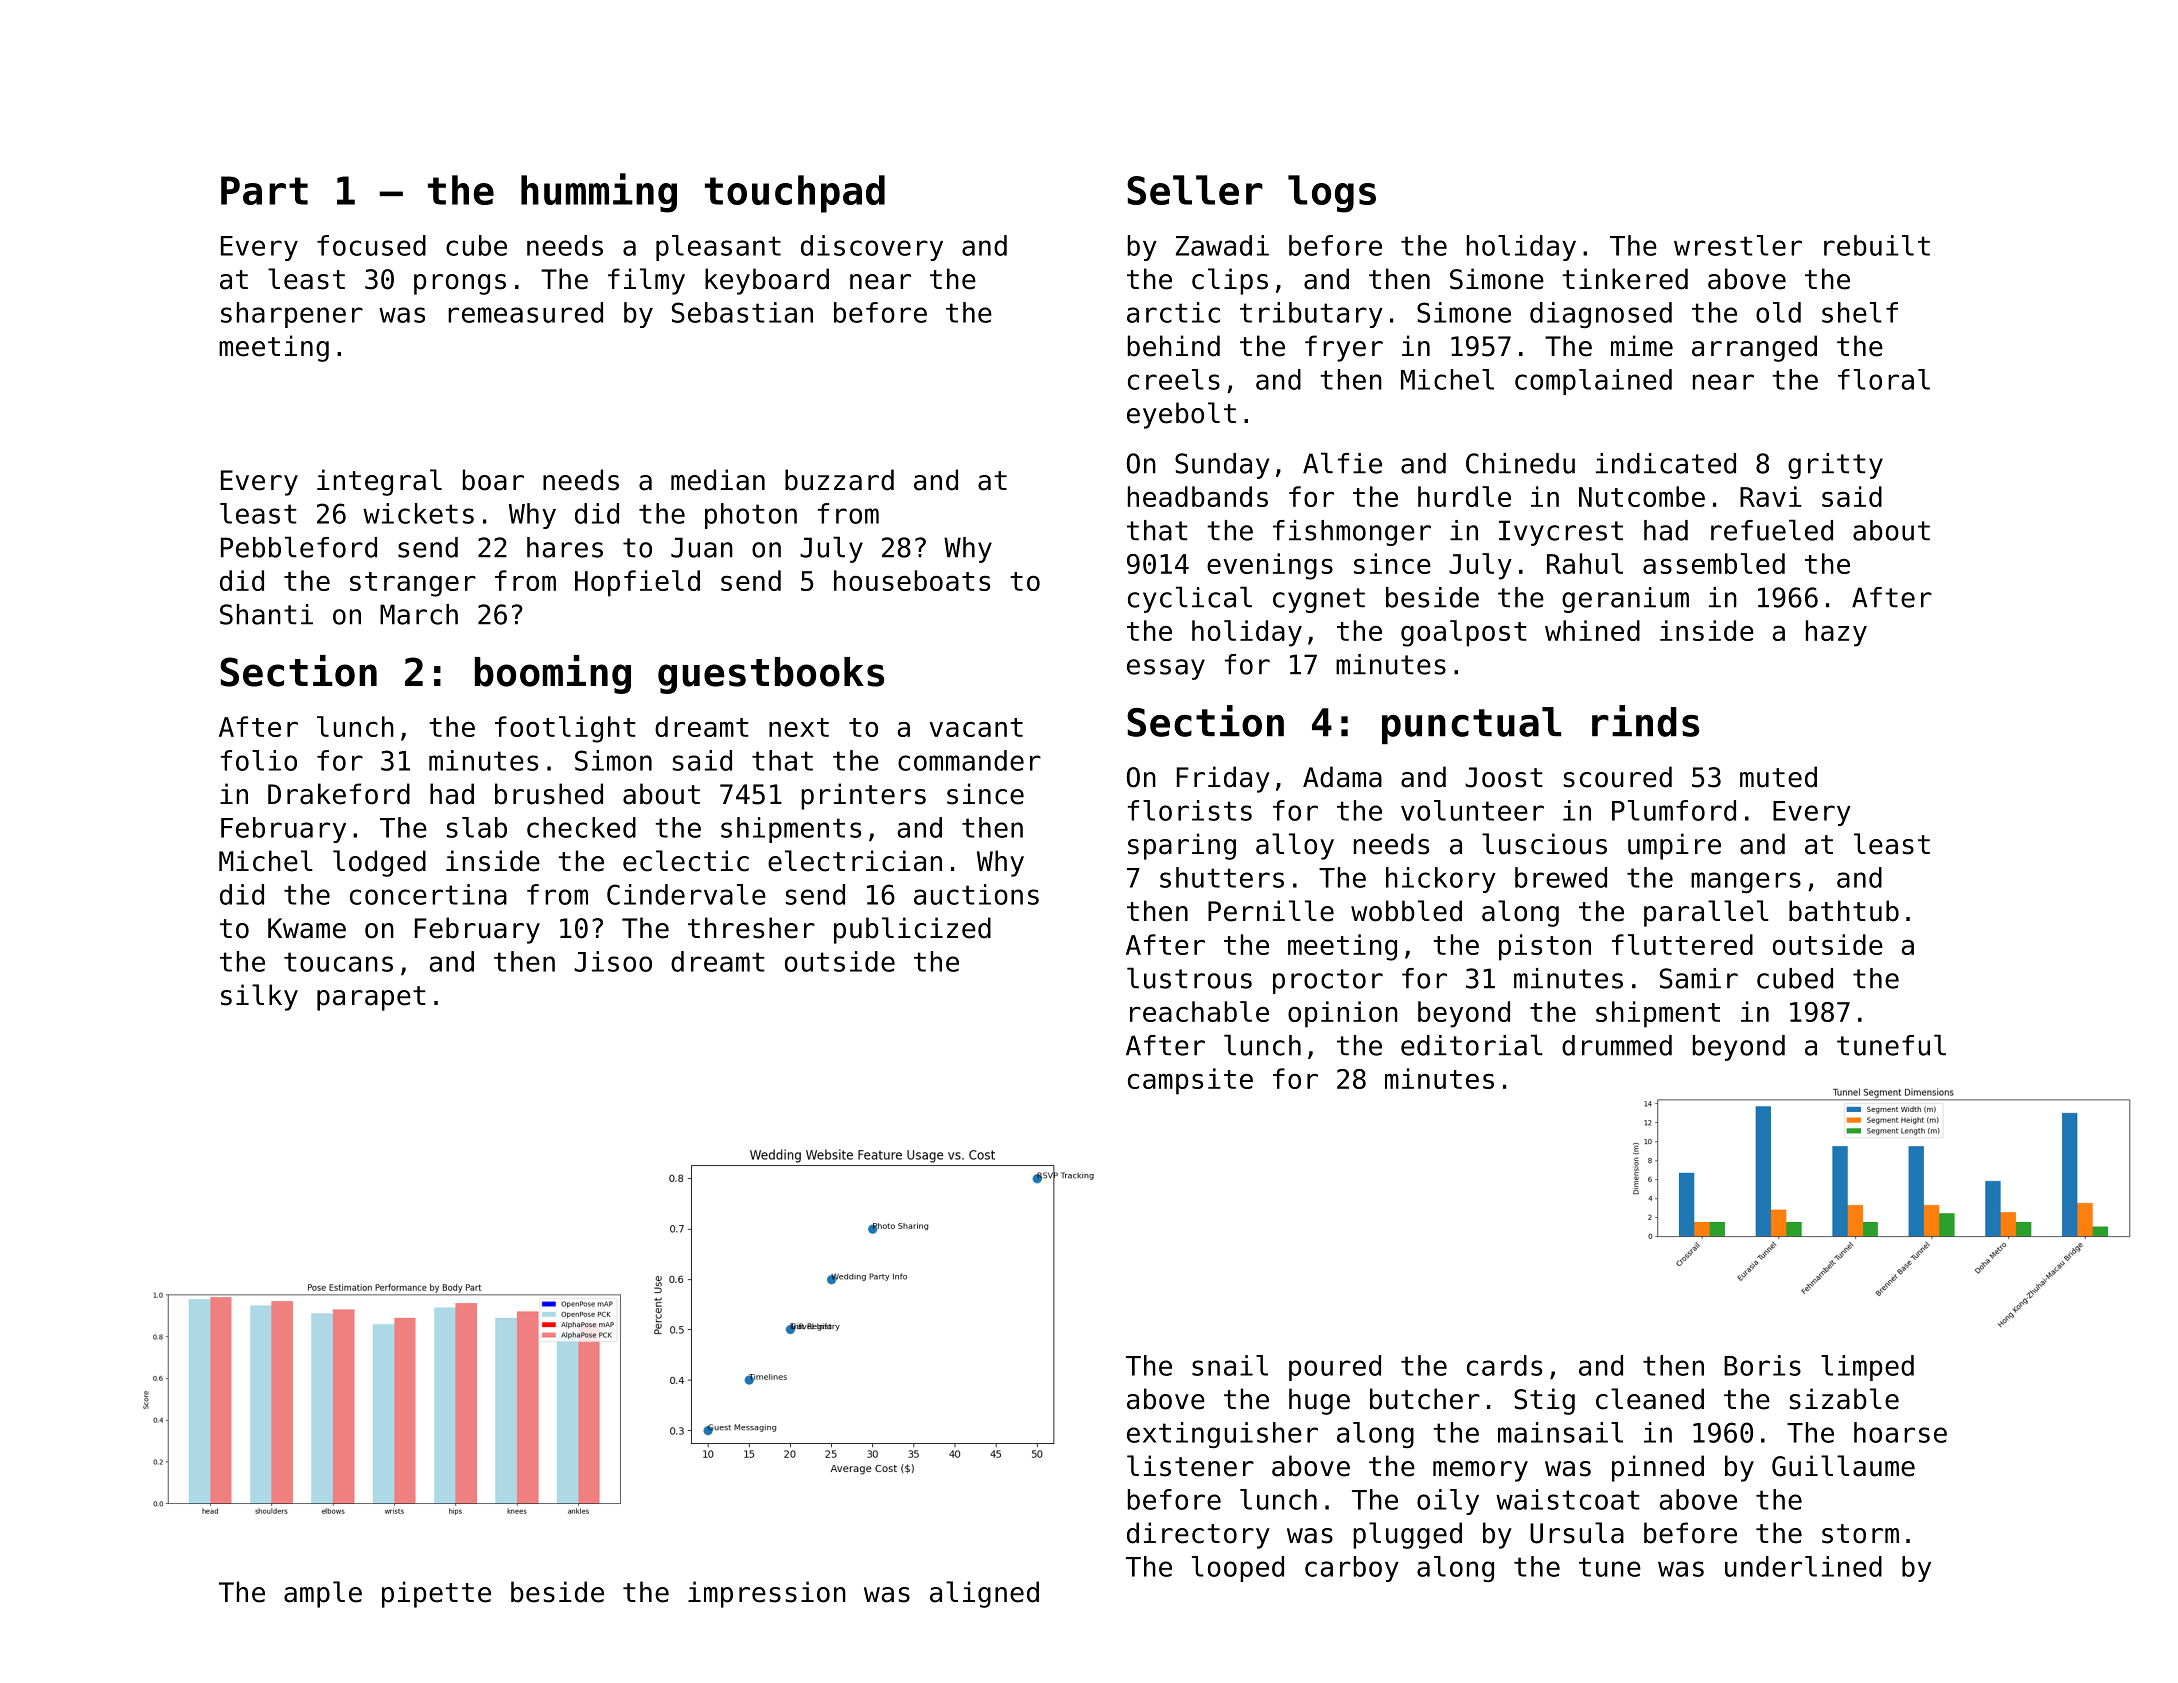  What do you see at coordinates (1311, 315) in the screenshot?
I see `tributary` at bounding box center [1311, 315].
